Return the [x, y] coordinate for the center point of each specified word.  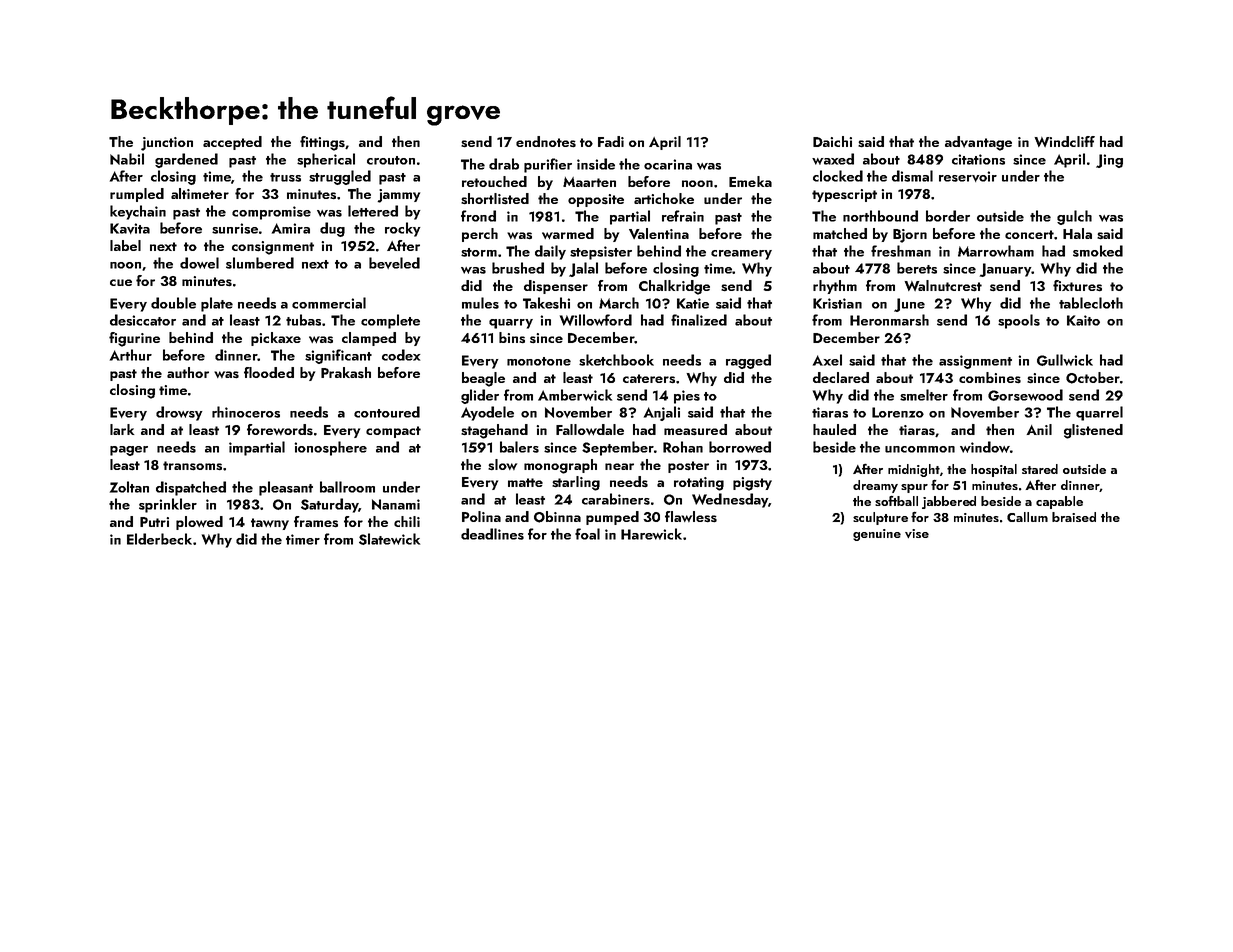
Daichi [832, 141]
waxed [833, 159]
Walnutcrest [943, 285]
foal [587, 534]
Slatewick [389, 539]
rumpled [137, 195]
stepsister [601, 253]
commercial [329, 303]
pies [687, 397]
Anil [1039, 429]
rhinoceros [246, 412]
